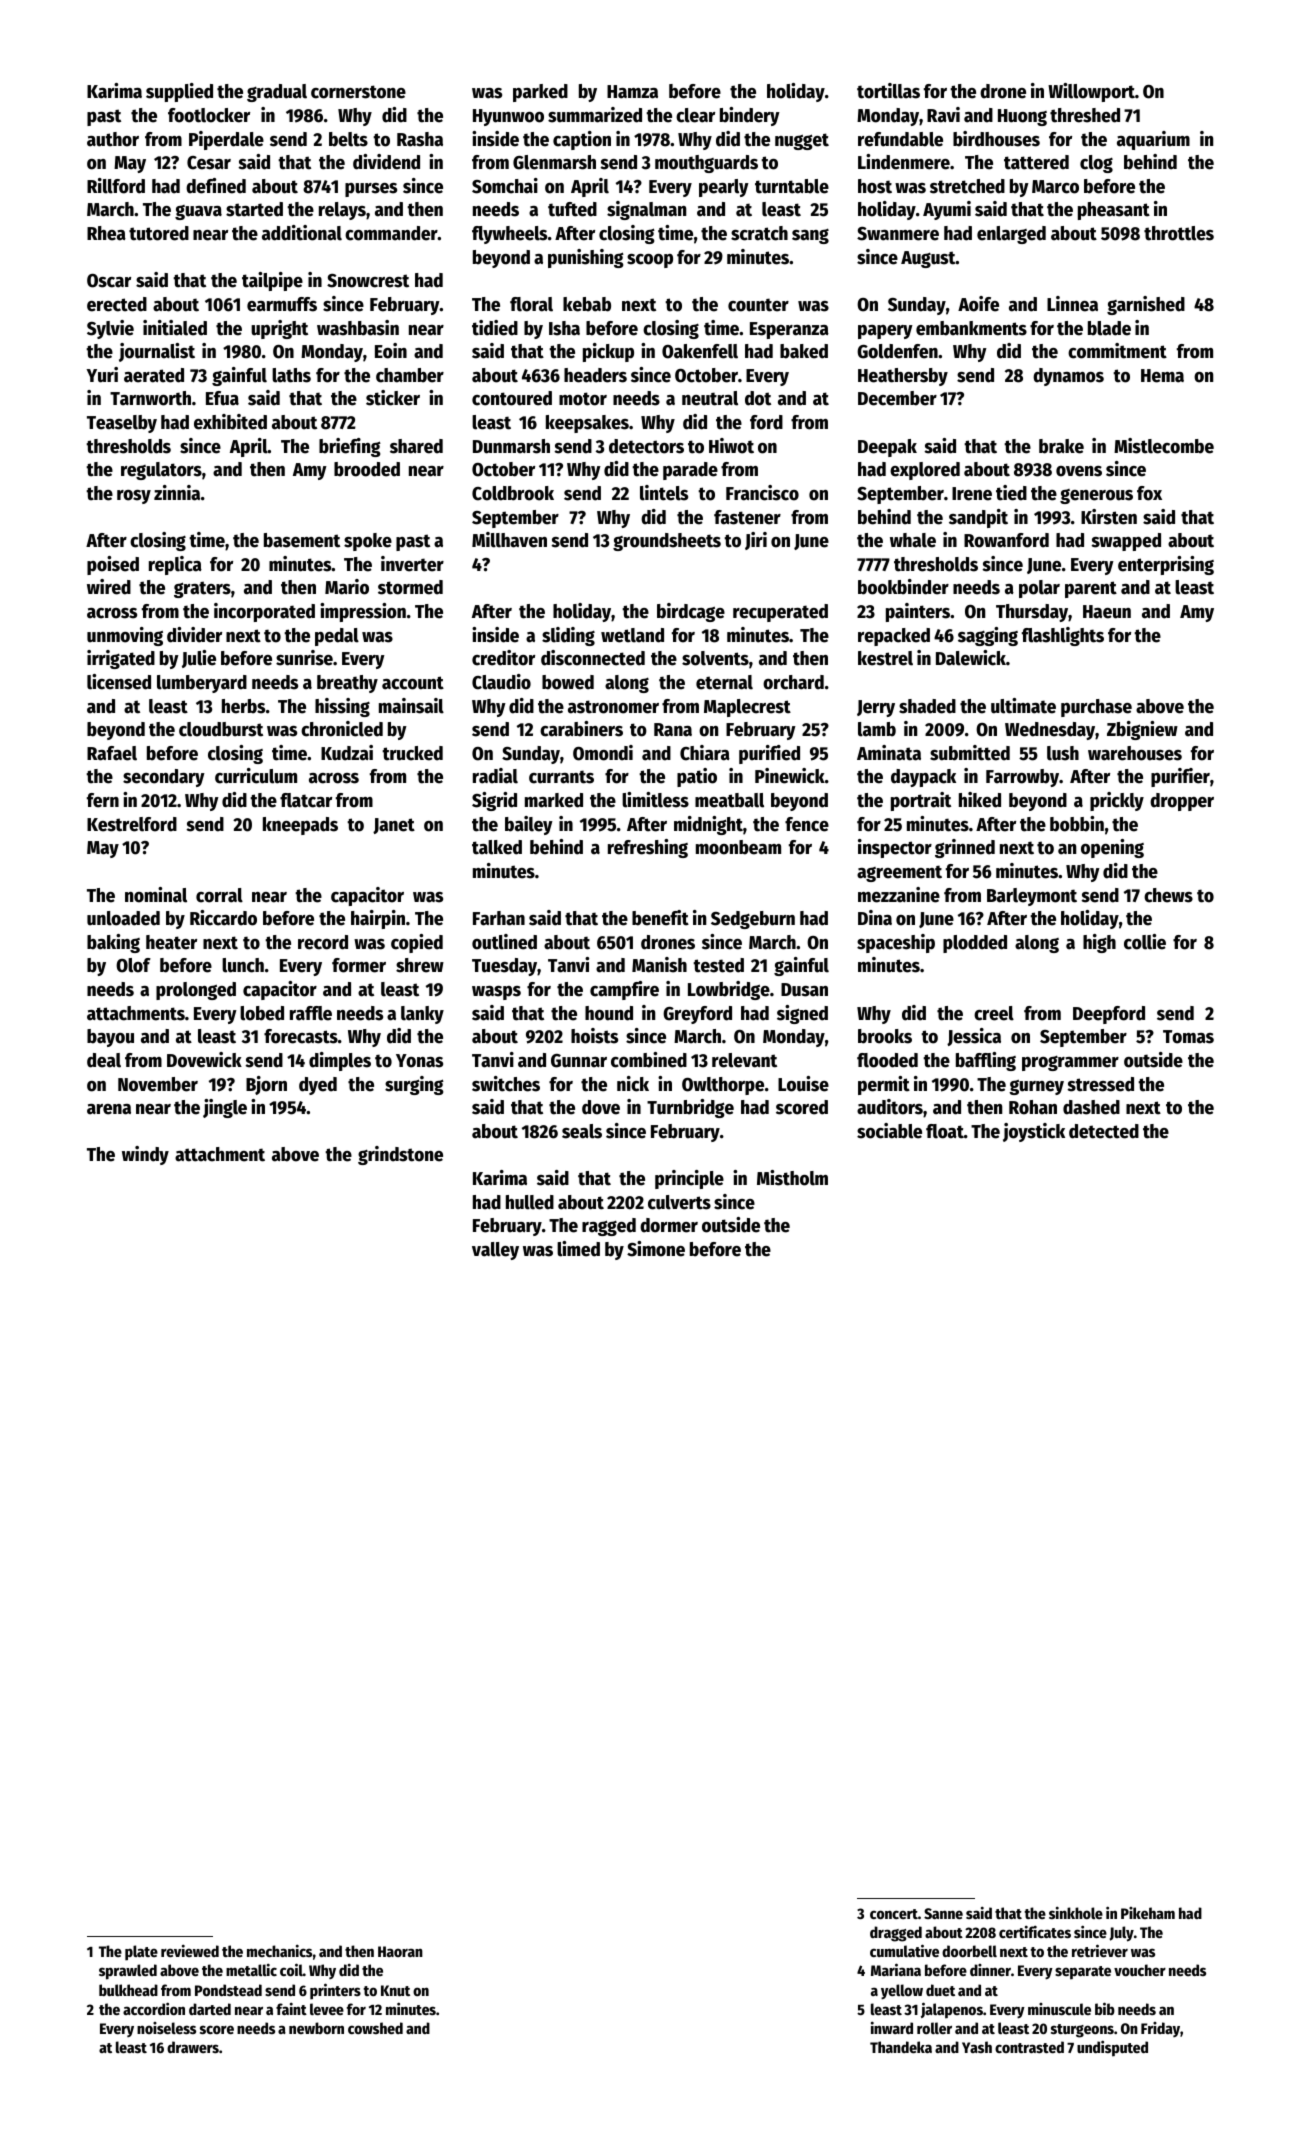  I want to click on kneepads, so click(300, 826).
